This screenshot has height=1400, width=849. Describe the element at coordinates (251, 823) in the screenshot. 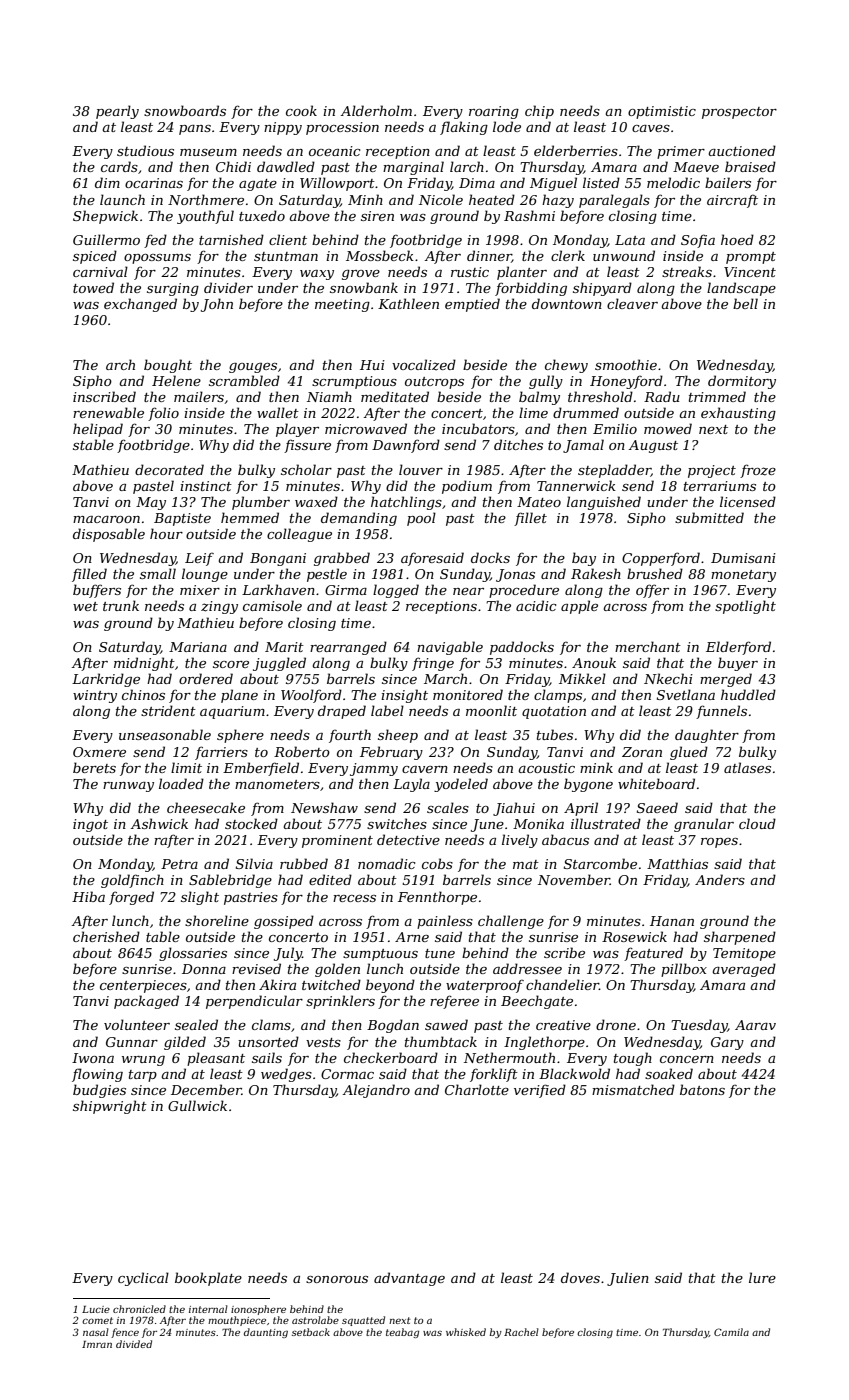

I see `stocked` at that location.
